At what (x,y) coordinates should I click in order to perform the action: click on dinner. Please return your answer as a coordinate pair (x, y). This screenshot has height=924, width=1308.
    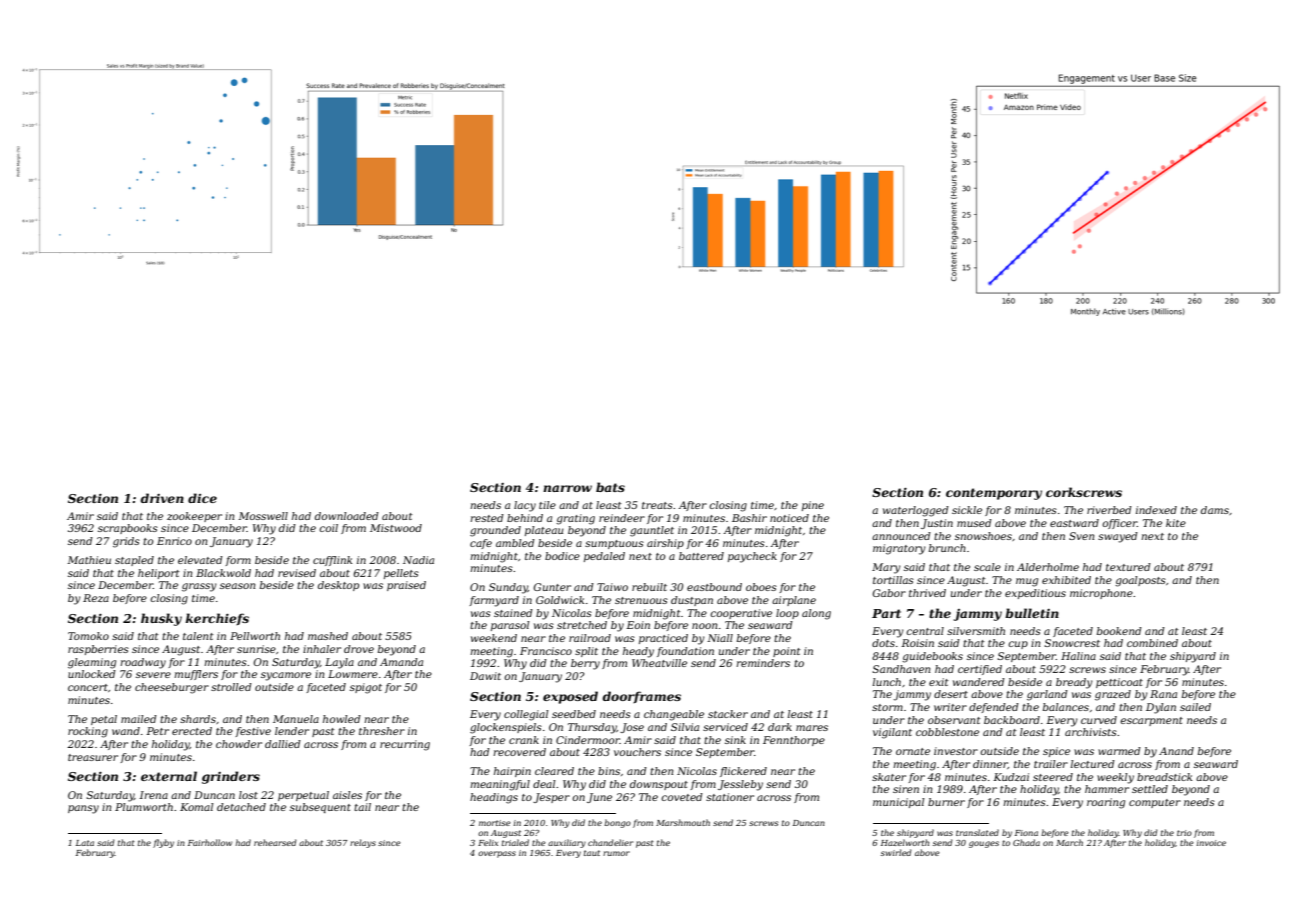
    Looking at the image, I should click on (990, 764).
